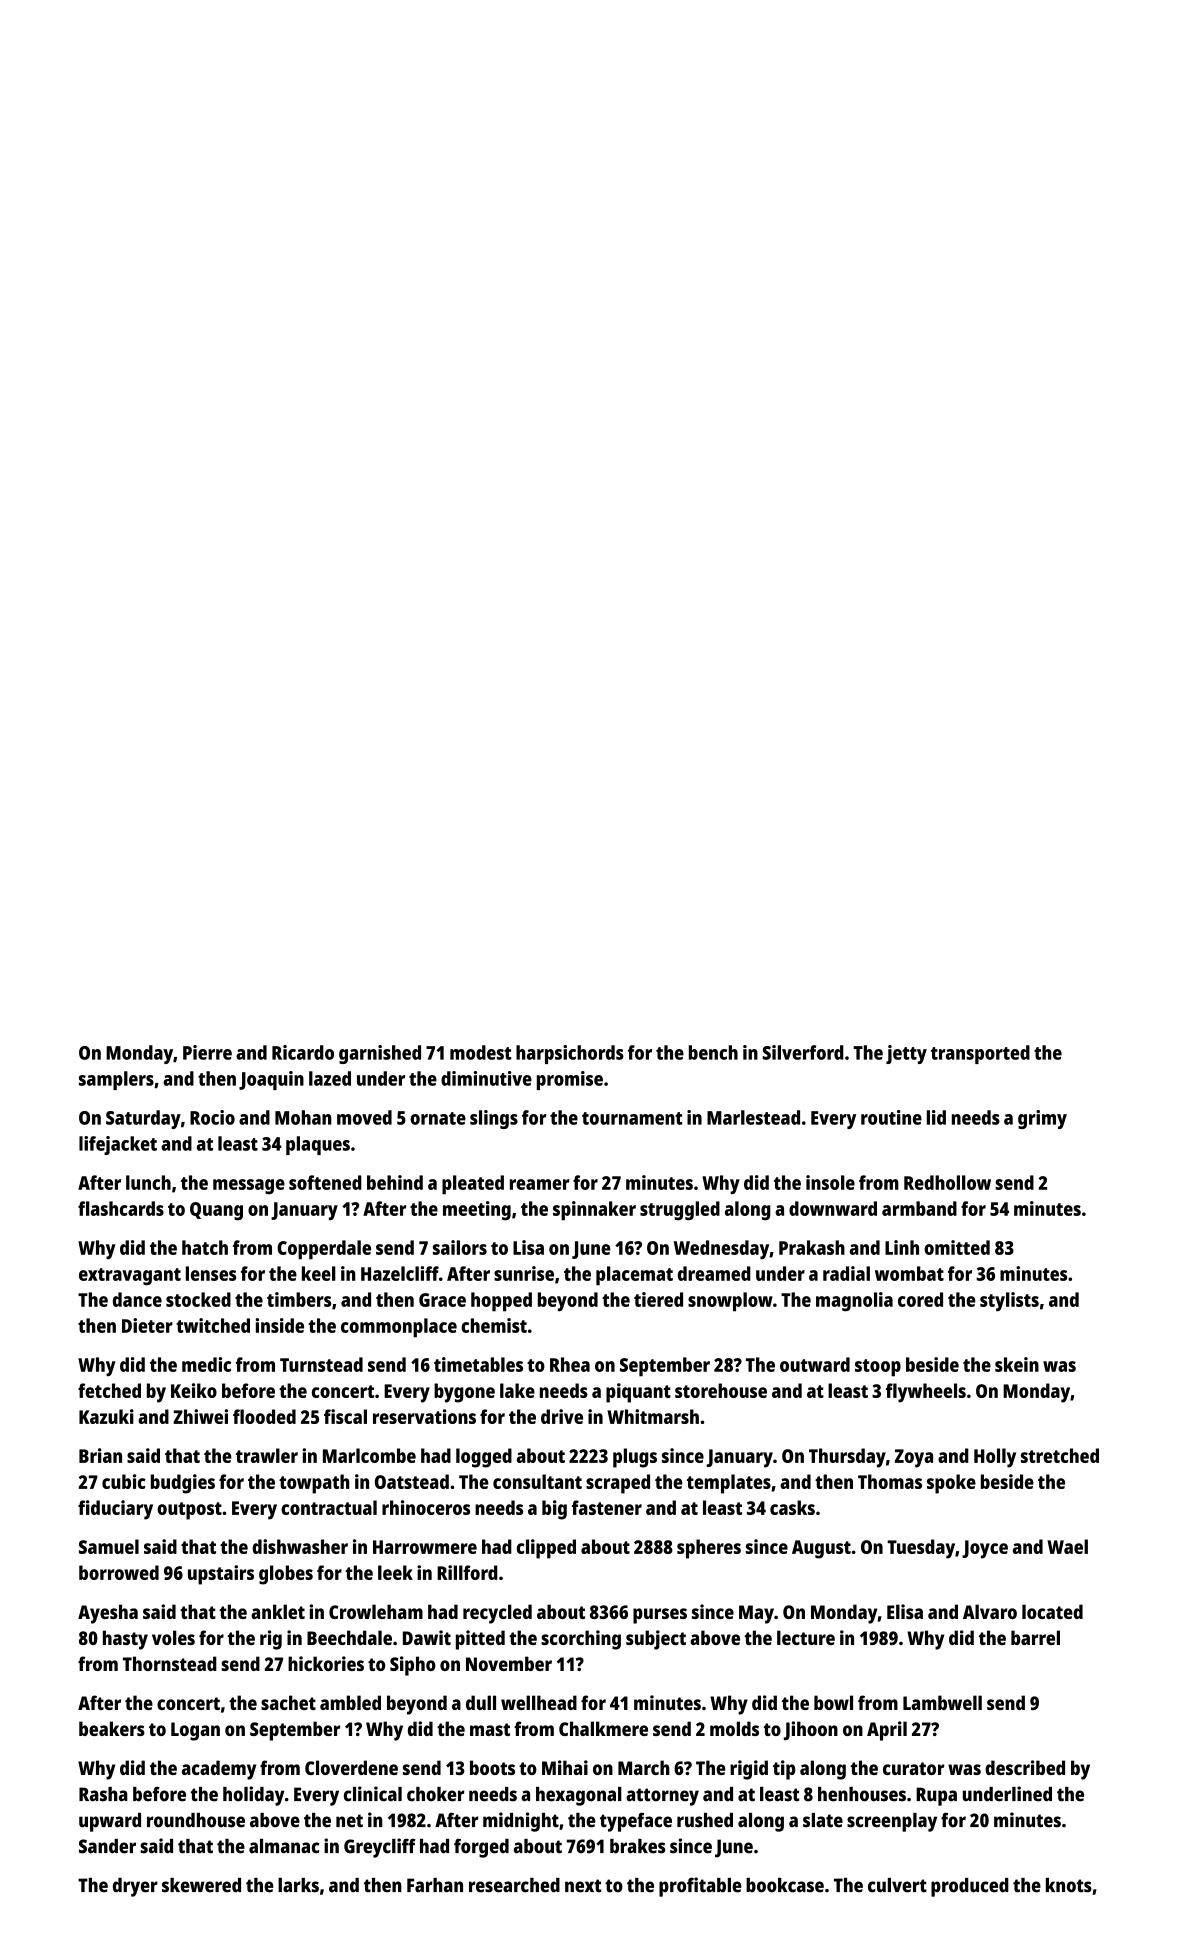  What do you see at coordinates (196, 1820) in the screenshot?
I see `roundhouse` at bounding box center [196, 1820].
